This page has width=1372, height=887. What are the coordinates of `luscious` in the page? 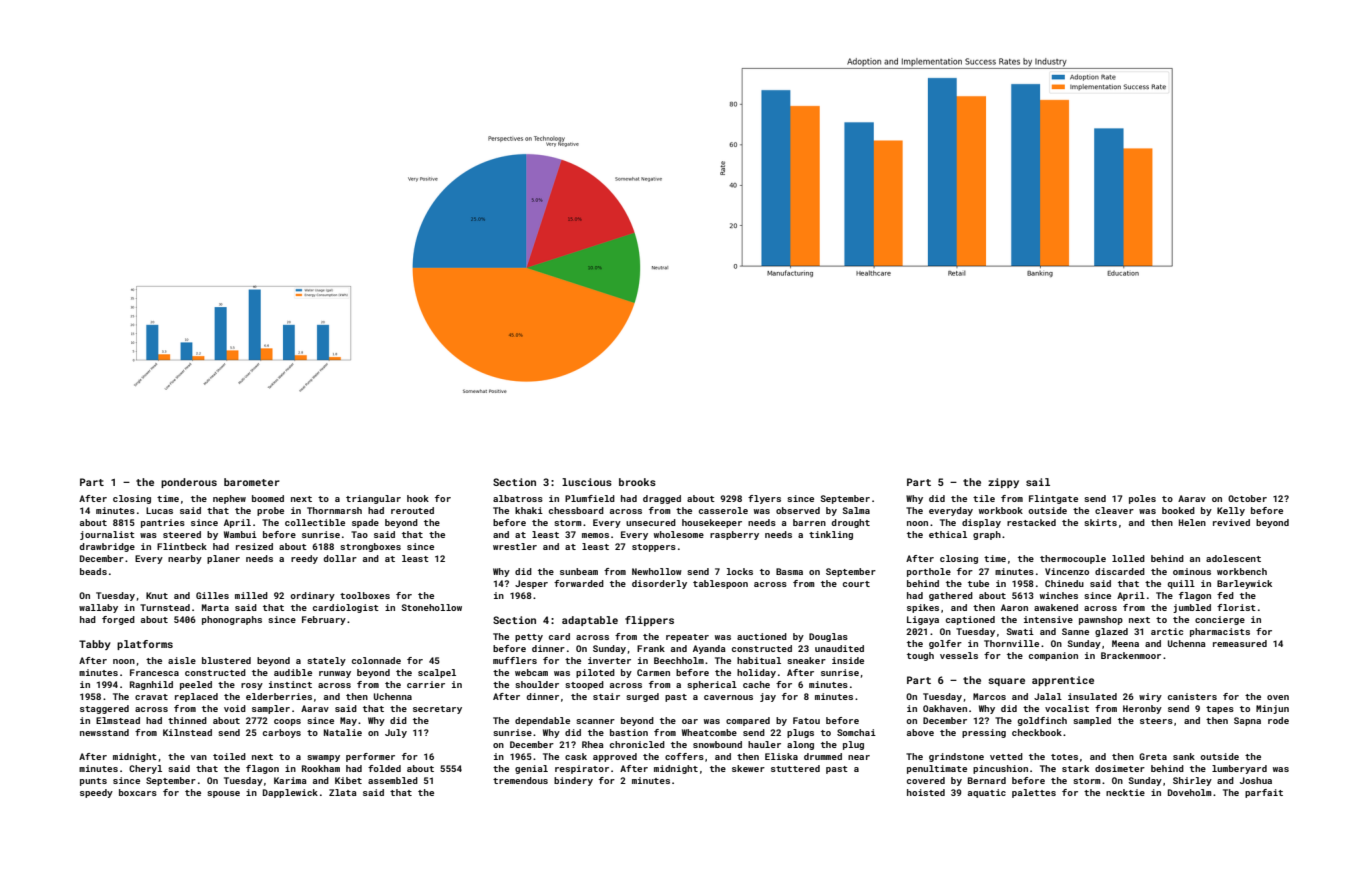 It's located at (587, 482).
